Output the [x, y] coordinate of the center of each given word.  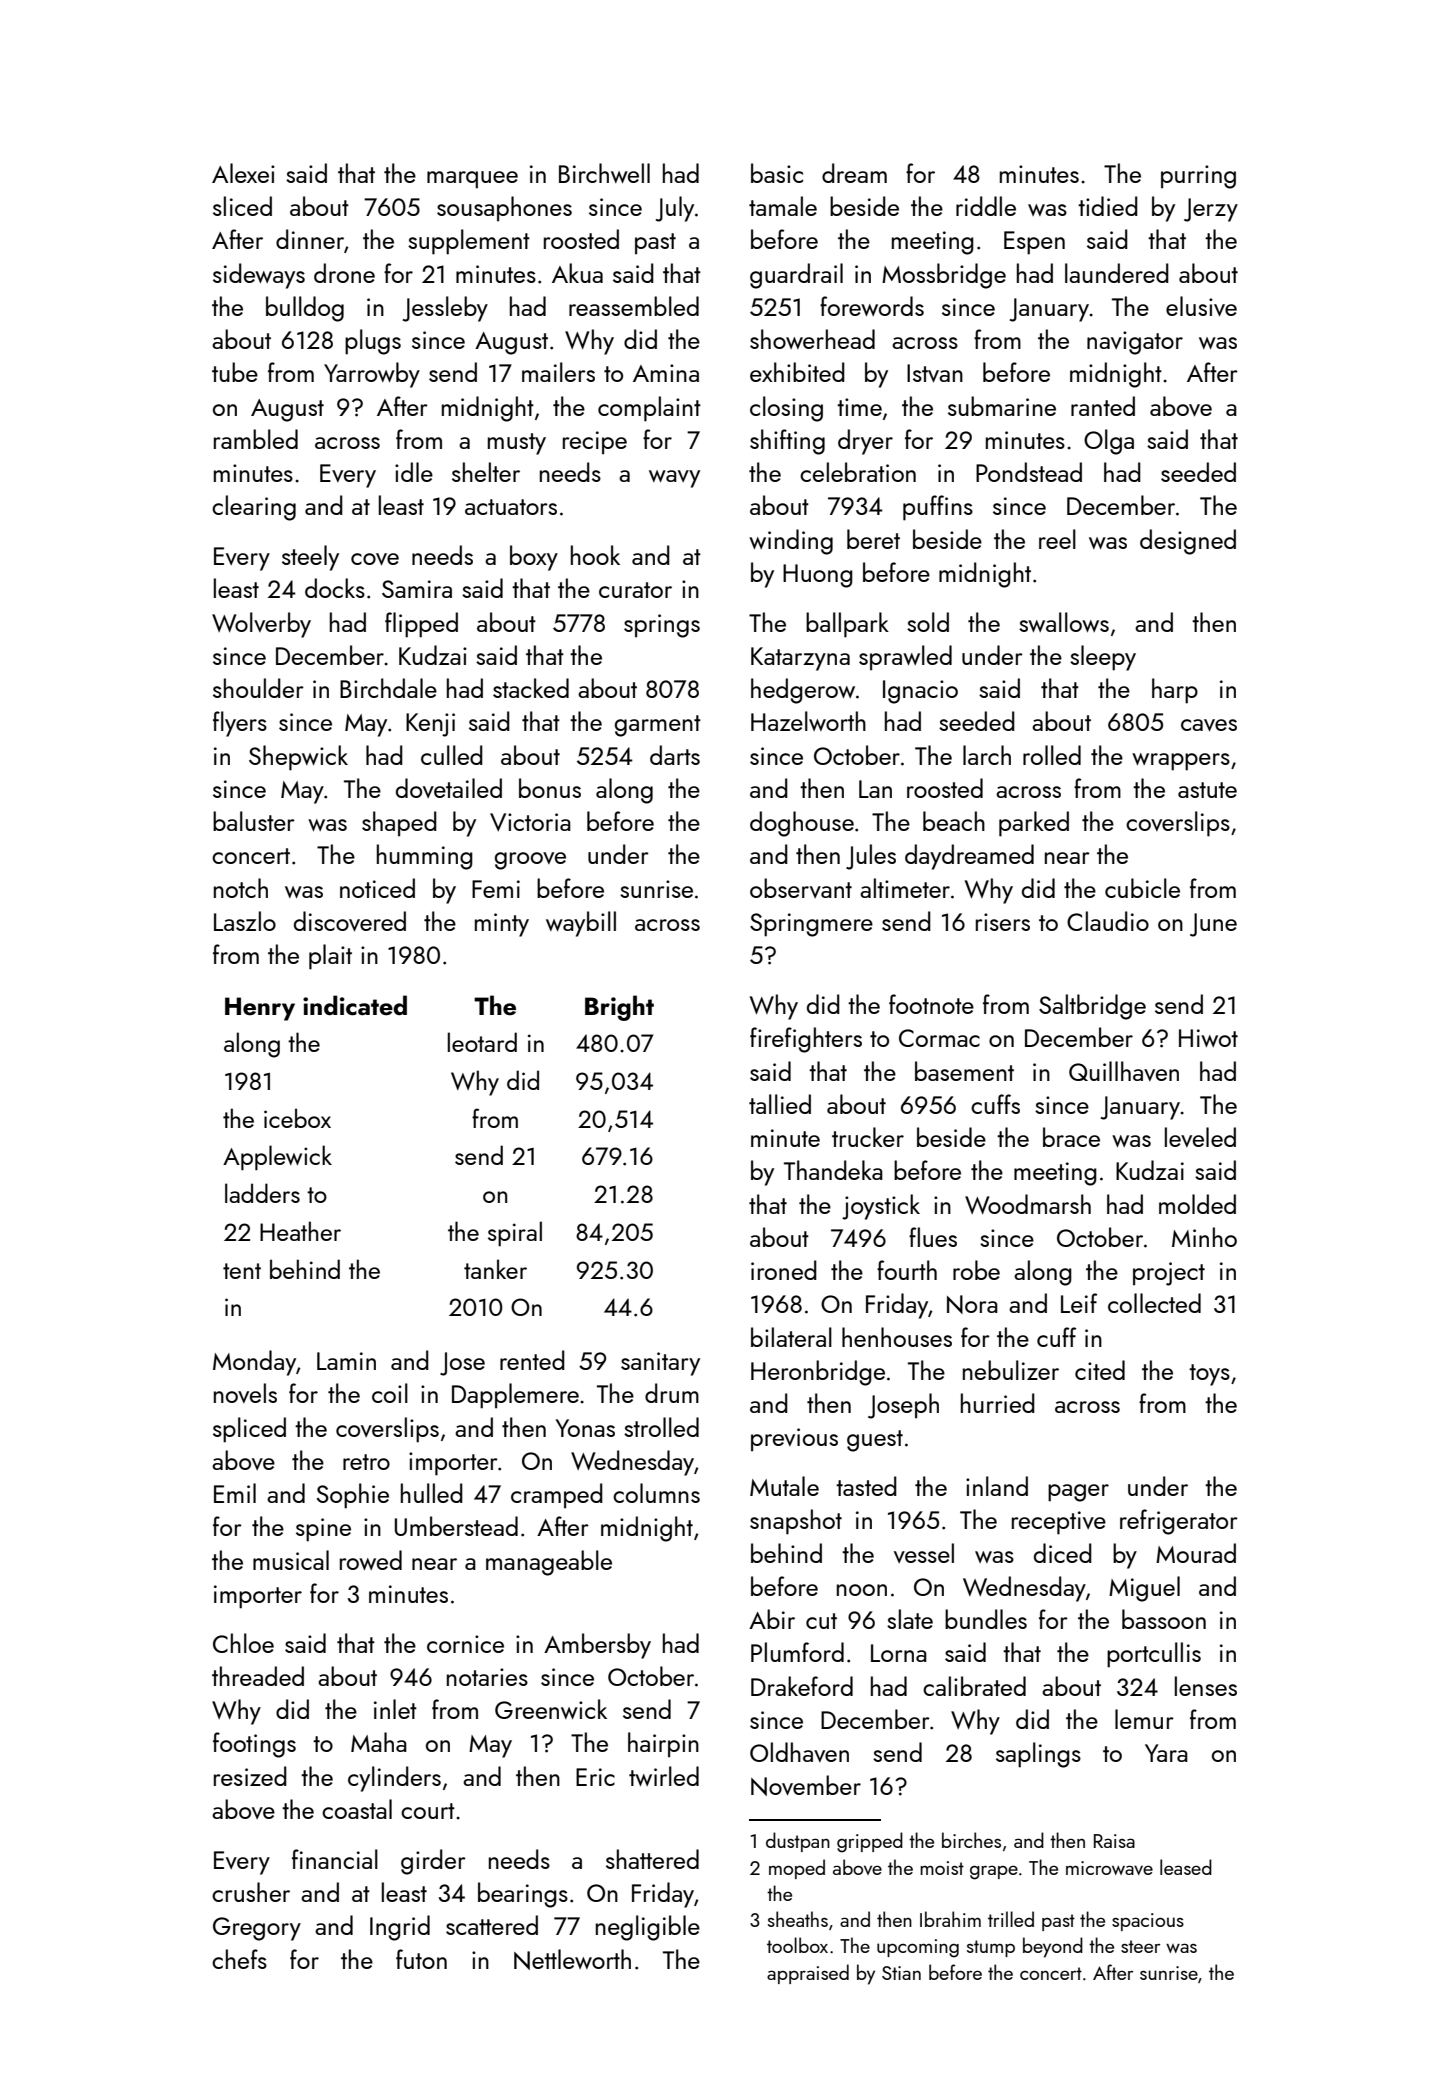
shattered [652, 1859]
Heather [300, 1231]
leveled [1200, 1137]
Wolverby [261, 625]
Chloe [243, 1643]
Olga [1109, 442]
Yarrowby [372, 375]
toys [1209, 1375]
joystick [881, 1207]
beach [954, 821]
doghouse [802, 824]
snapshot [796, 1522]
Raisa [1114, 1841]
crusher [251, 1892]
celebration [858, 472]
